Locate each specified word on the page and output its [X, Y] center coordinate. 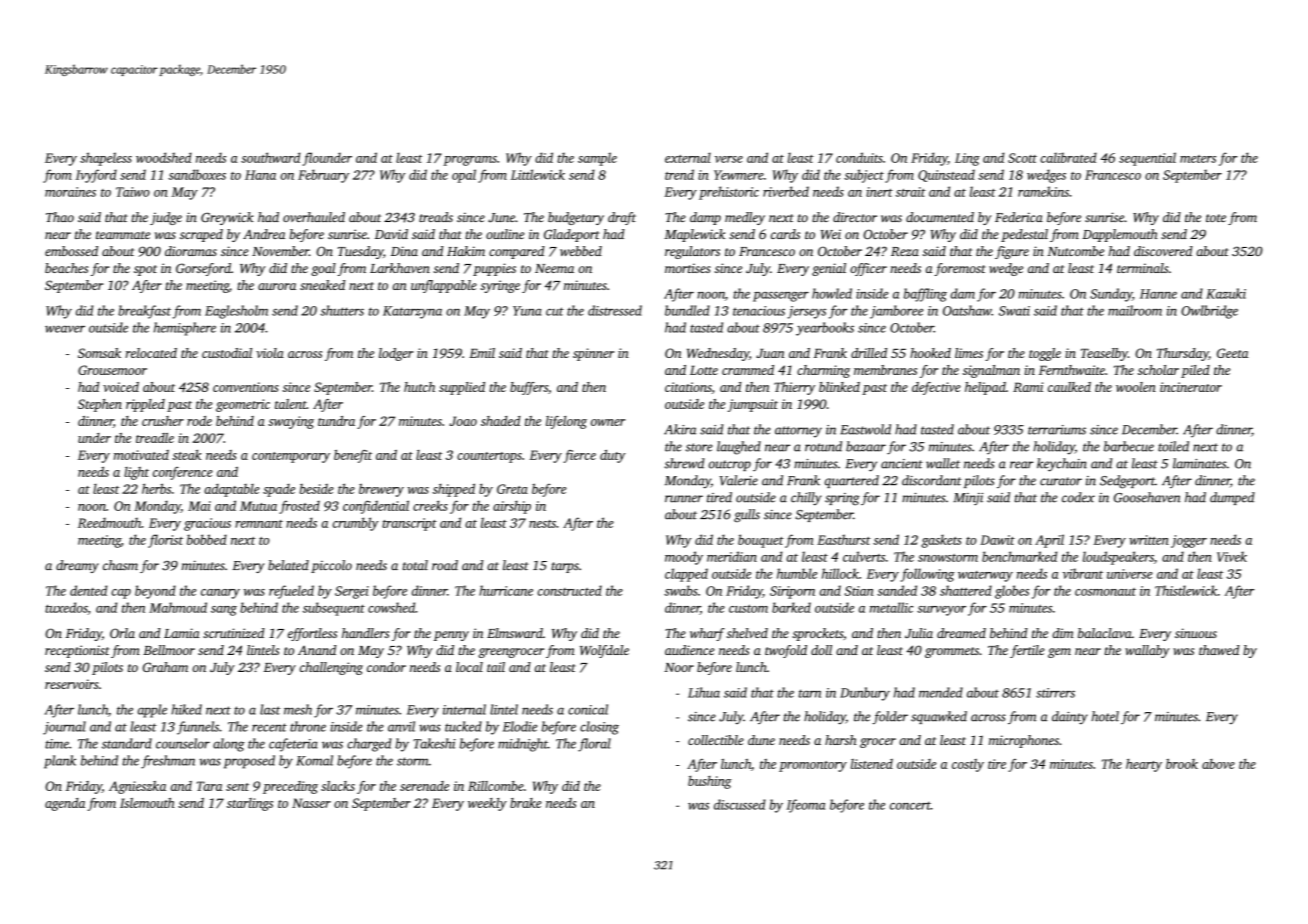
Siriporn [792, 592]
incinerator [1191, 387]
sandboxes [197, 174]
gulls [747, 515]
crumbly [355, 524]
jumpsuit [753, 405]
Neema [554, 268]
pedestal [1024, 235]
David [391, 234]
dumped [1232, 498]
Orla [122, 633]
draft [622, 218]
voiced [121, 387]
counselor [183, 743]
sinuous [1196, 633]
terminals [1143, 268]
